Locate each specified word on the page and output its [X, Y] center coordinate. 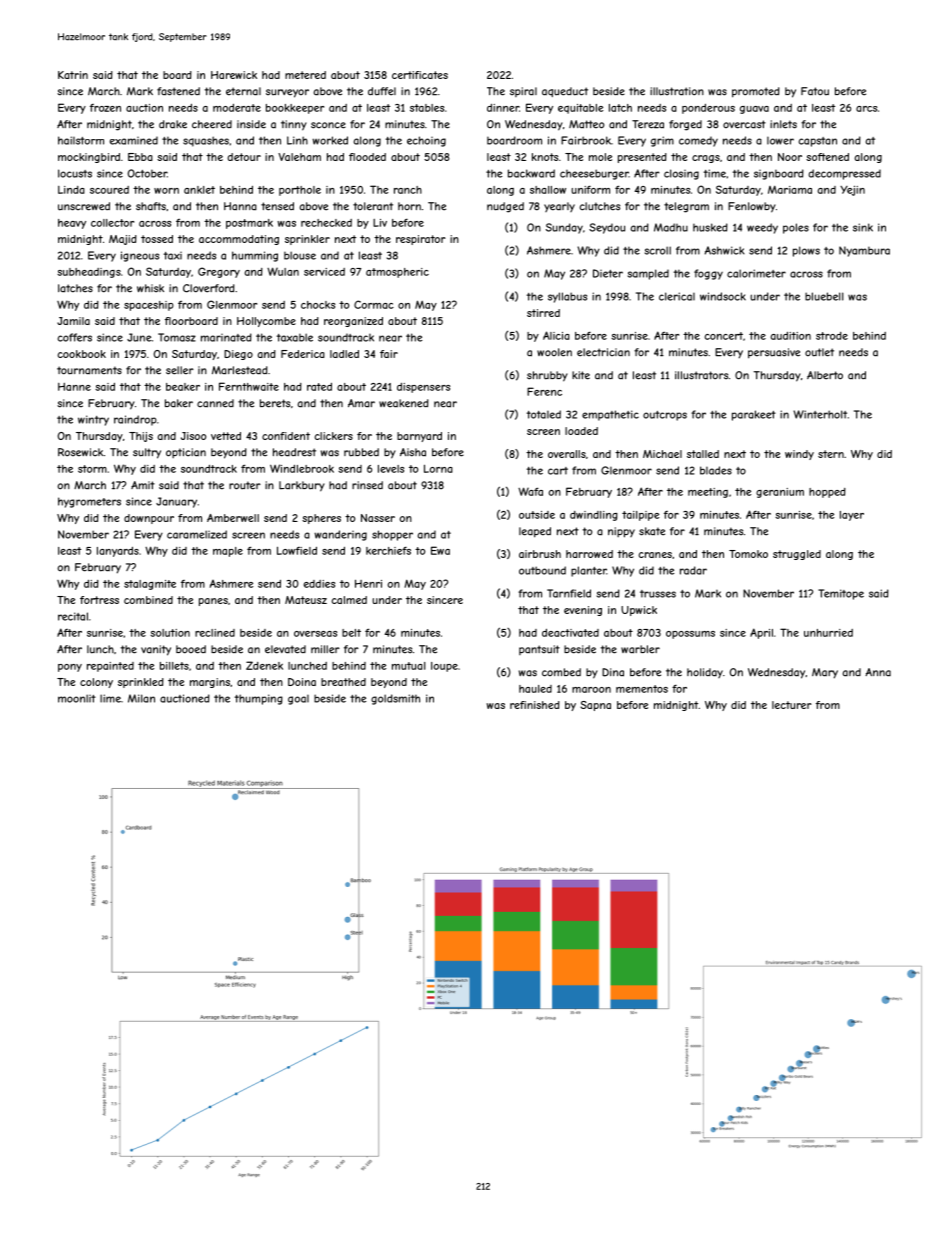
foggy [708, 274]
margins [210, 683]
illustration [677, 91]
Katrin [73, 75]
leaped [535, 532]
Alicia [556, 335]
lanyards [118, 552]
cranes [655, 555]
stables [427, 108]
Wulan [283, 271]
